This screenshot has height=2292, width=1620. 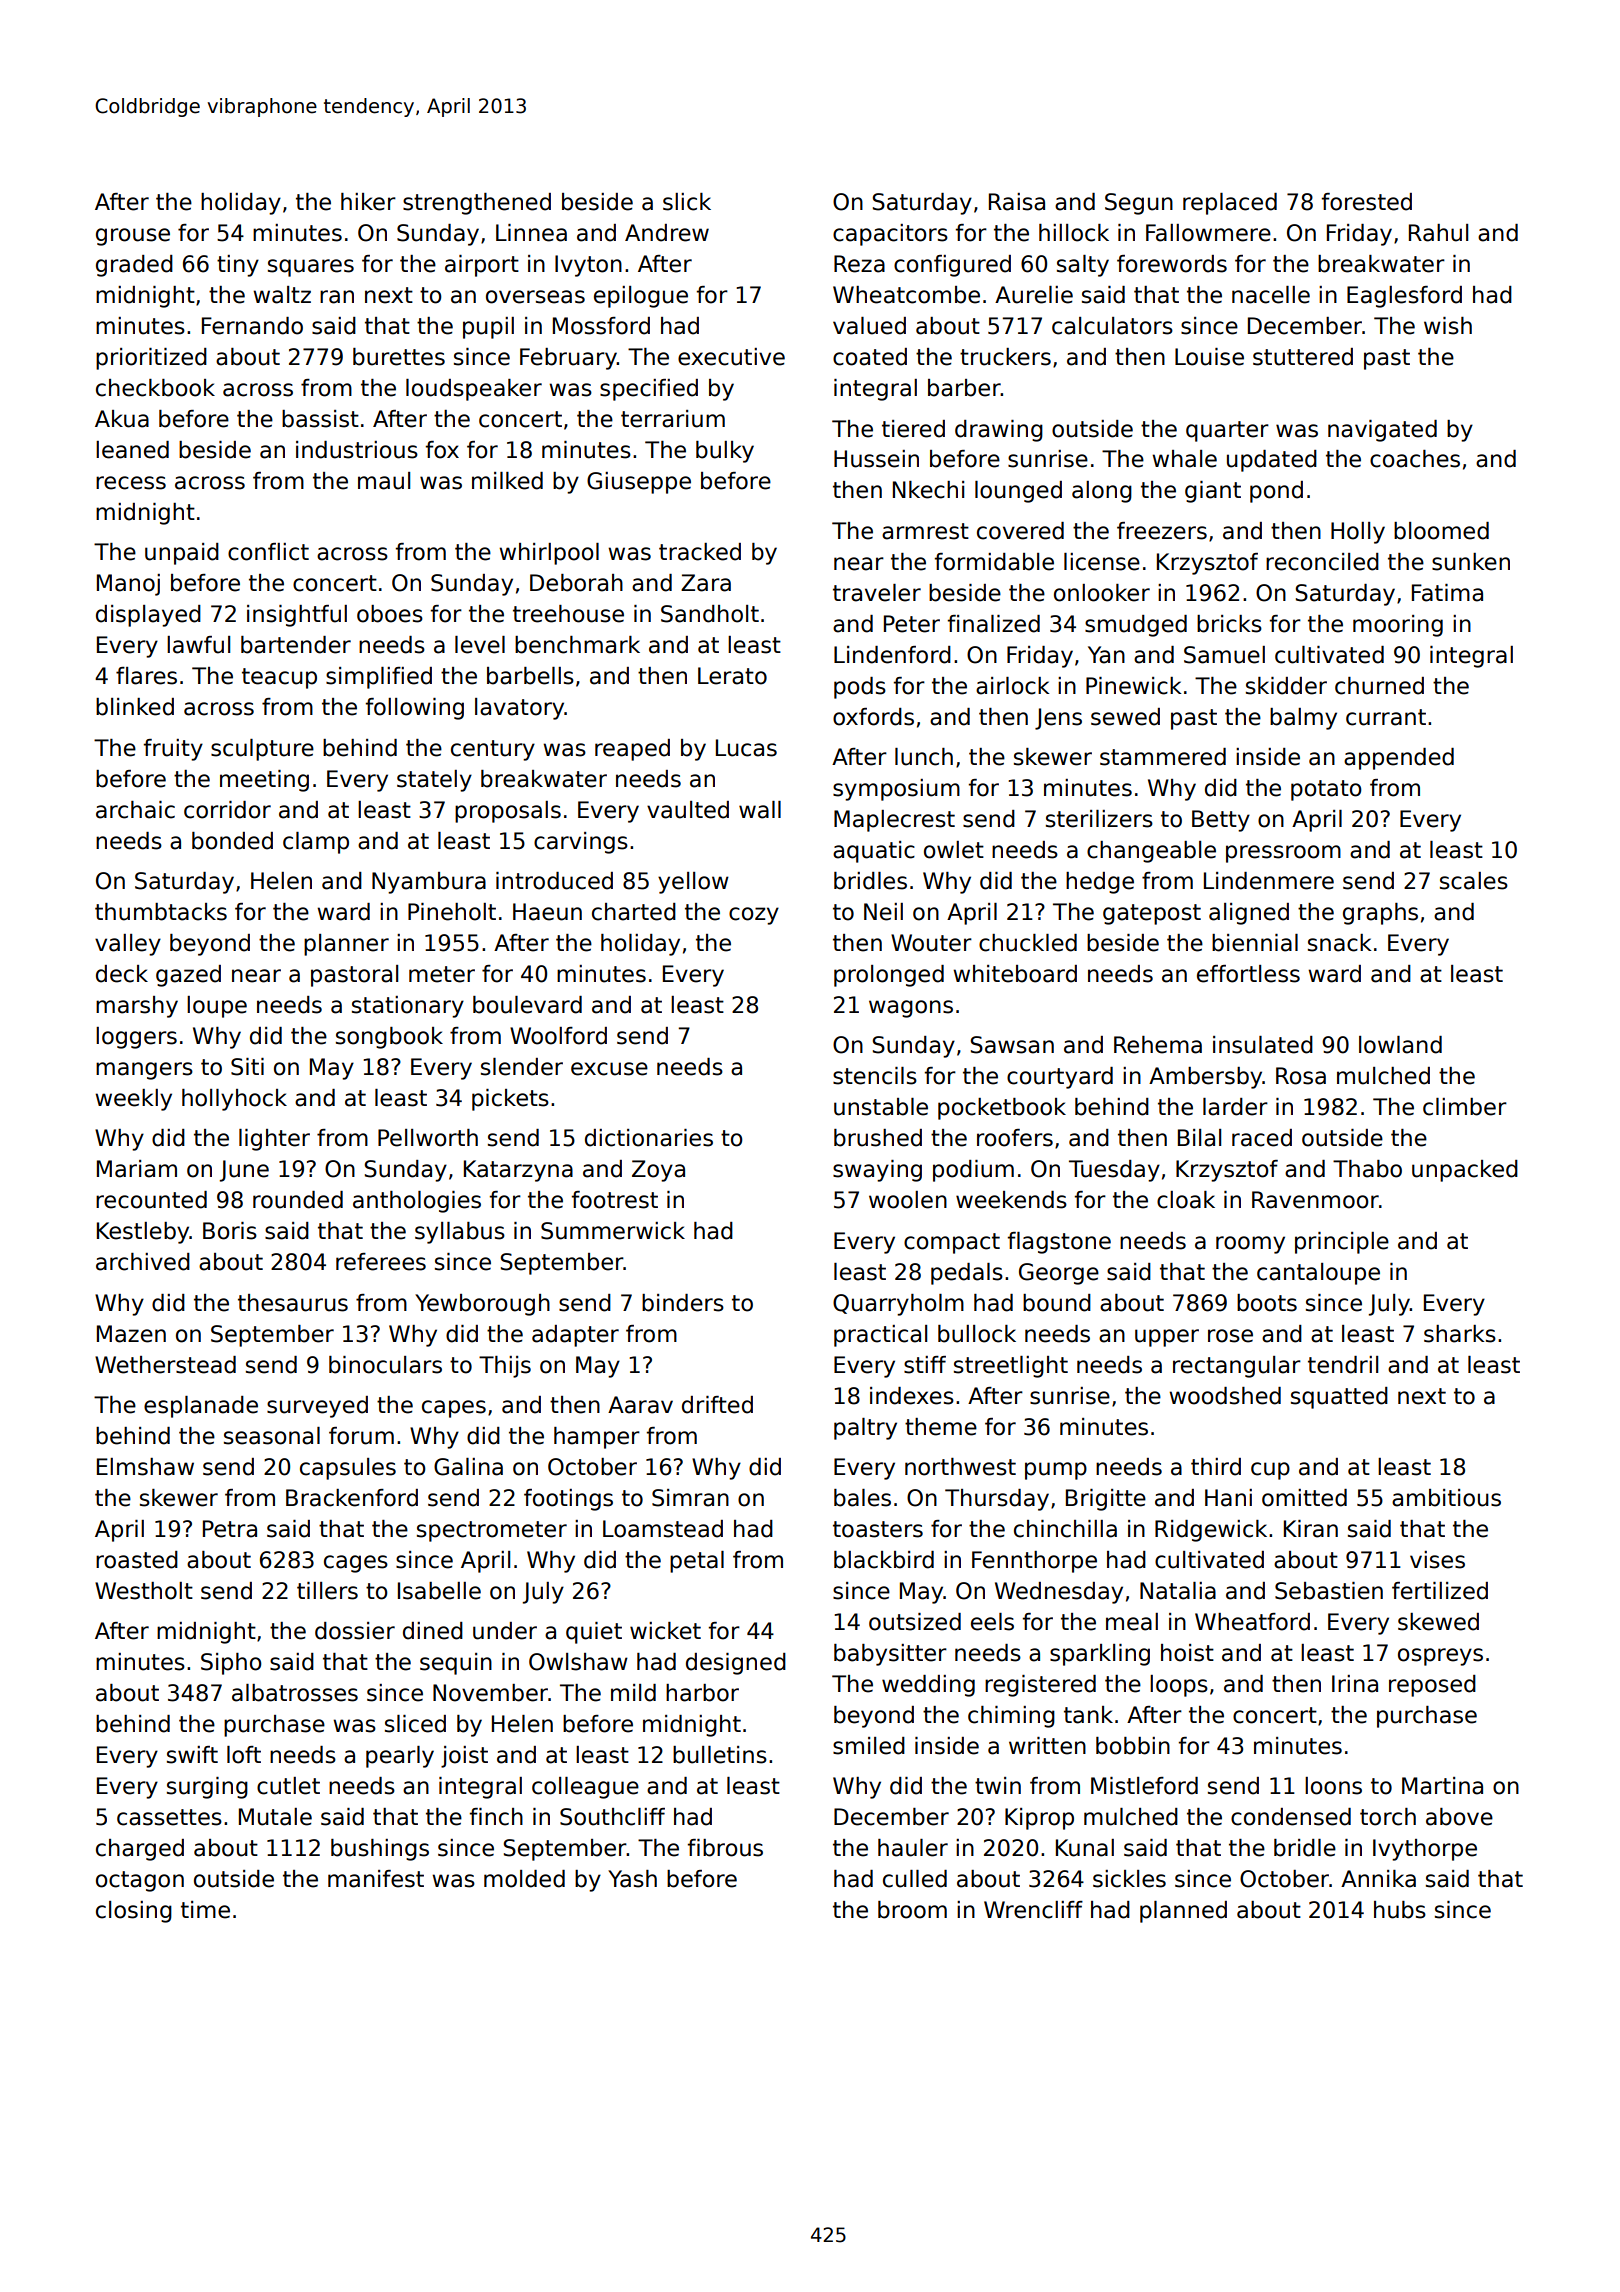 I want to click on surveyed, so click(x=317, y=1407).
